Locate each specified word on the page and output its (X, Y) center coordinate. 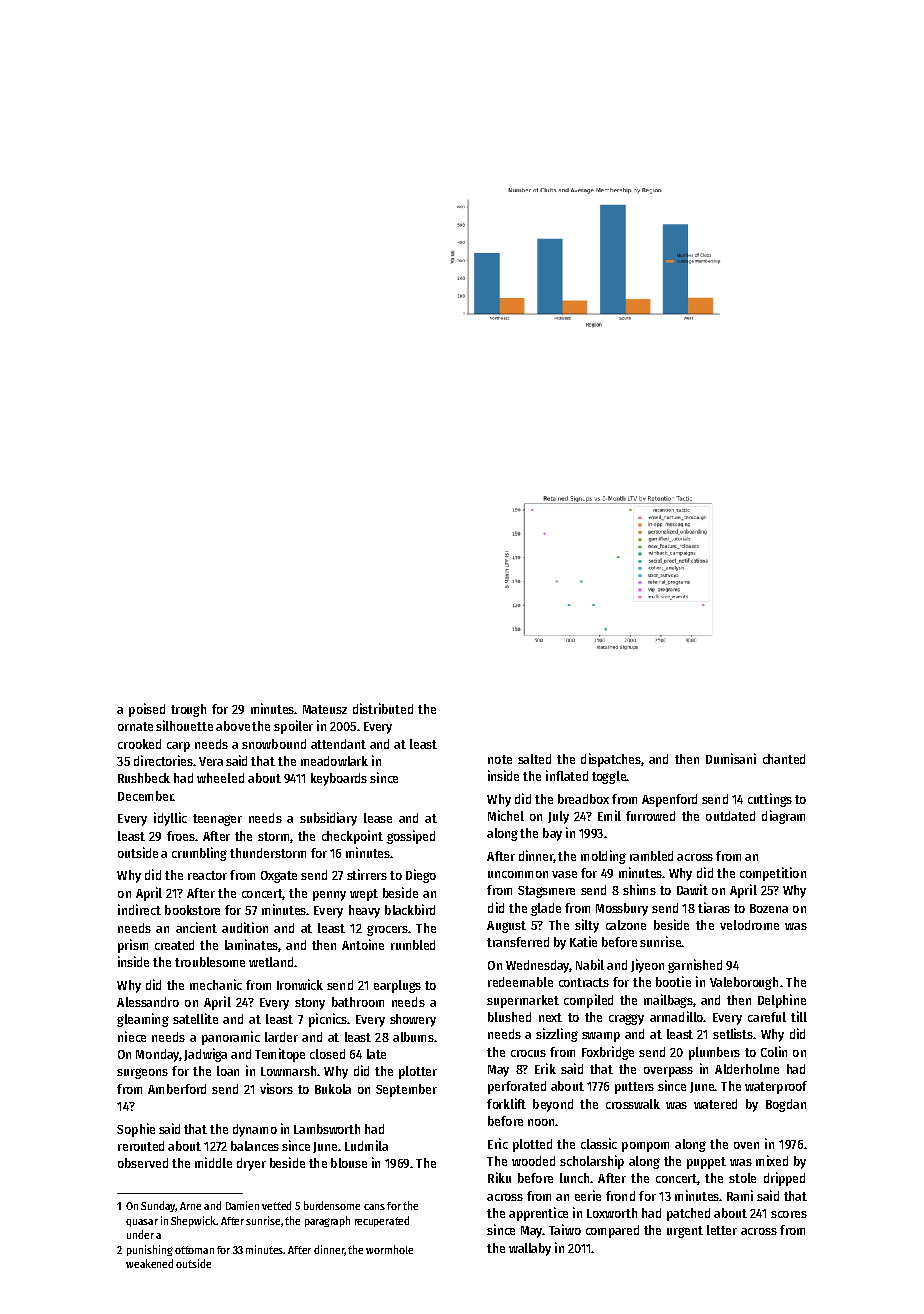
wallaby (530, 1249)
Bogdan (786, 1105)
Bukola (333, 1089)
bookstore (192, 910)
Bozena (769, 908)
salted (534, 759)
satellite (195, 1018)
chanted (784, 759)
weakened (149, 1263)
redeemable (520, 982)
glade (546, 909)
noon (541, 1122)
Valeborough (744, 983)
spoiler (293, 727)
